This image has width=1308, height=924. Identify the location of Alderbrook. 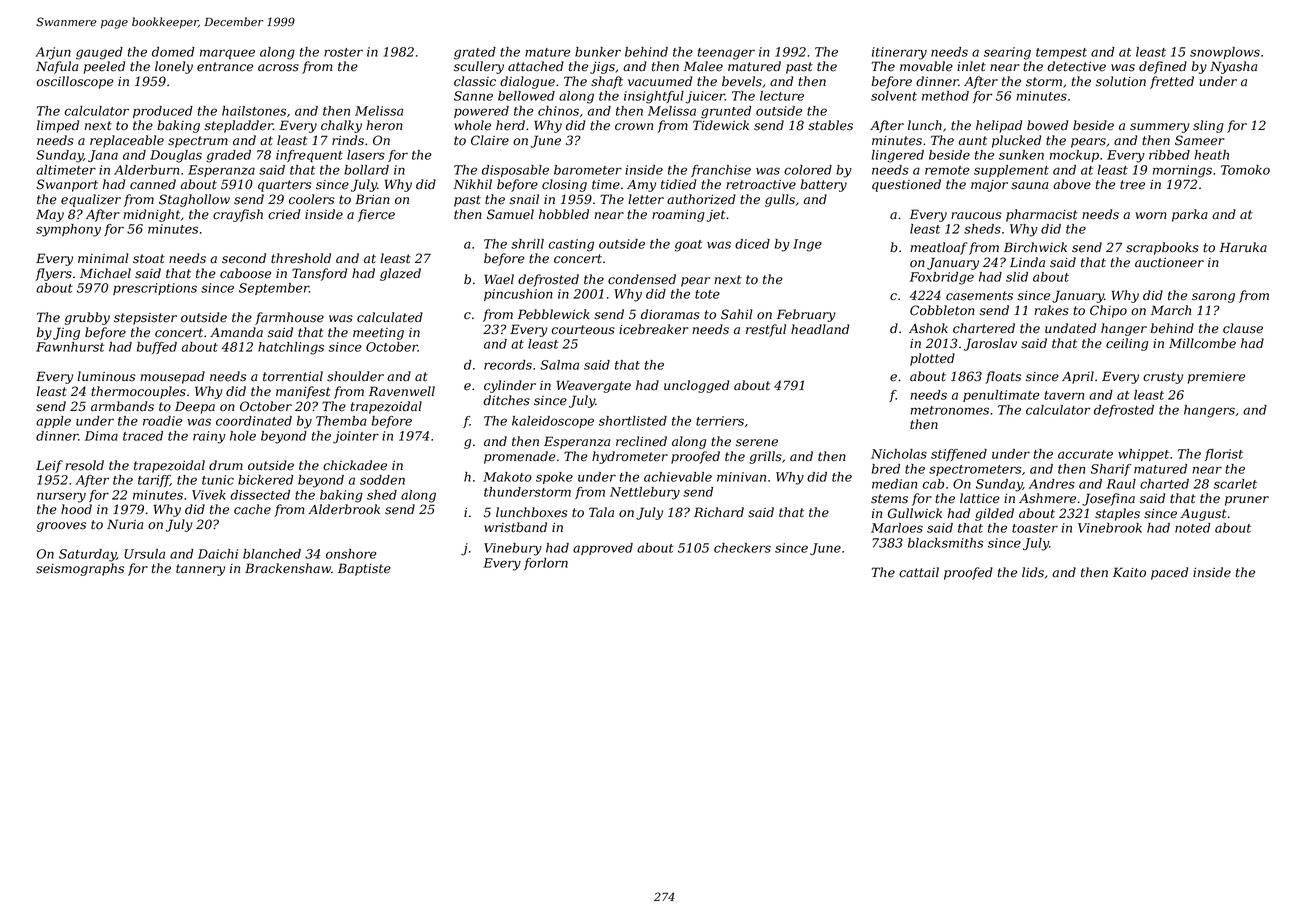
(344, 509).
